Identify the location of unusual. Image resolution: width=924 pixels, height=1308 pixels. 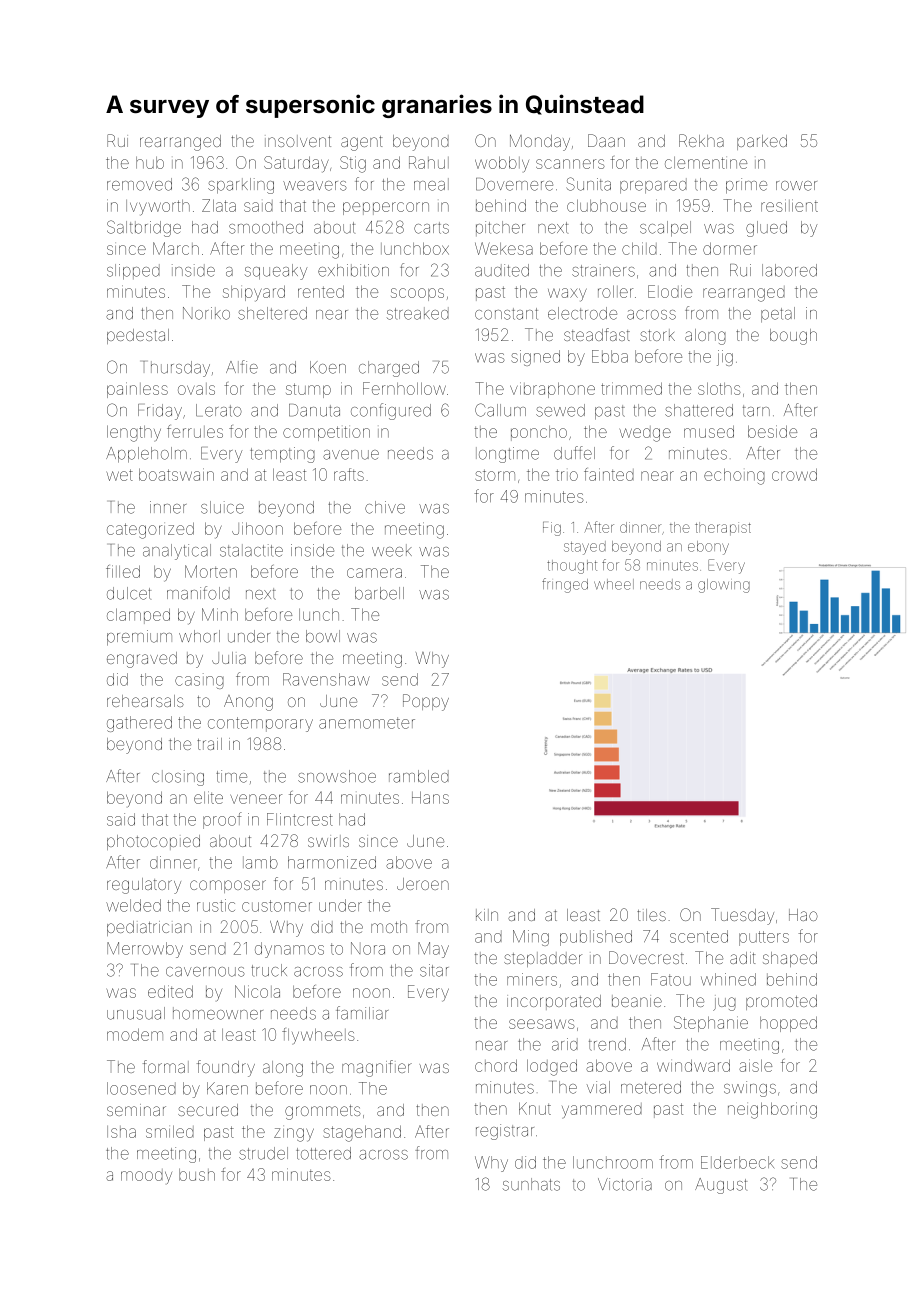
(136, 1013).
